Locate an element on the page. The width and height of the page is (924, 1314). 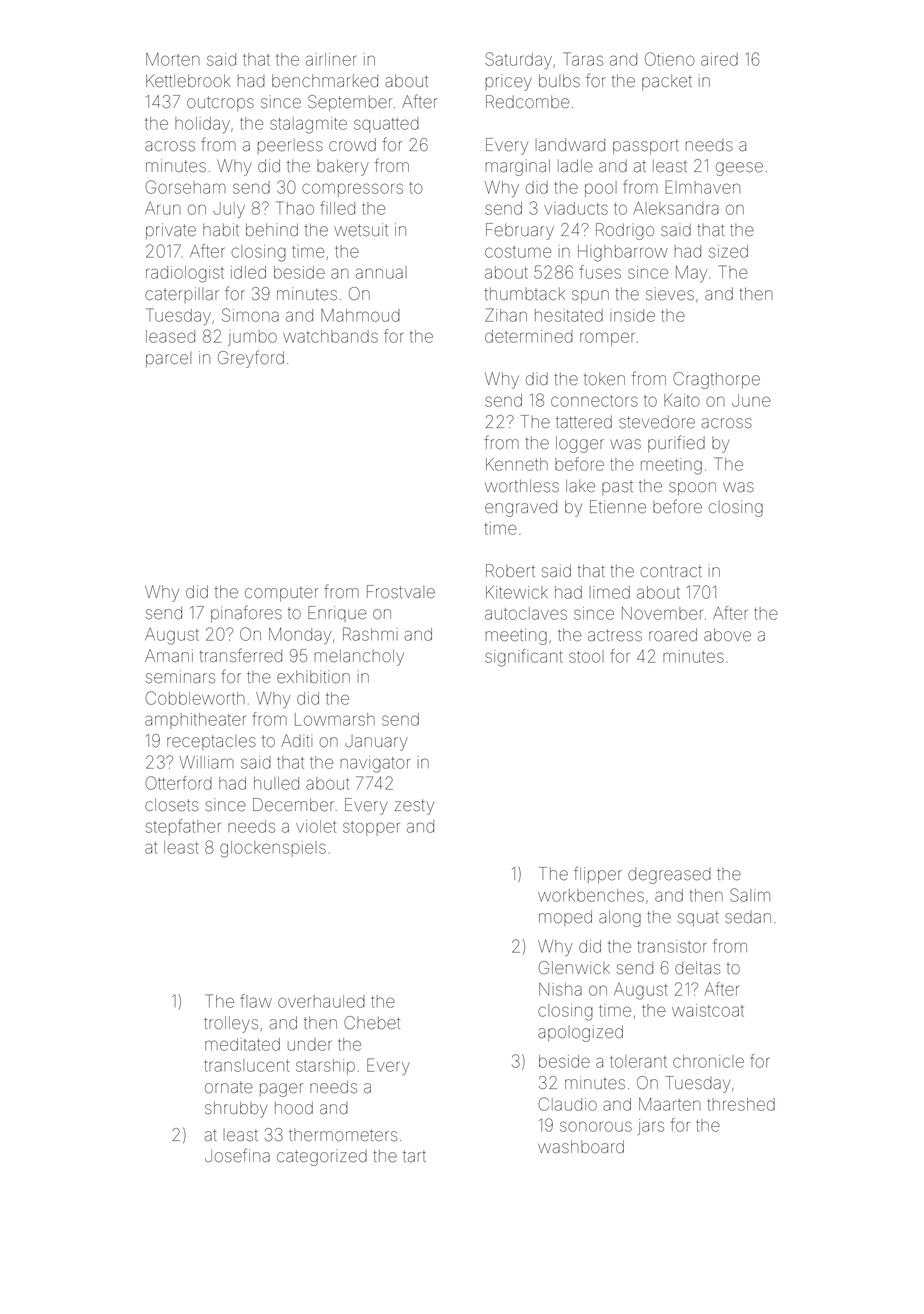
Zihan is located at coordinates (506, 315).
